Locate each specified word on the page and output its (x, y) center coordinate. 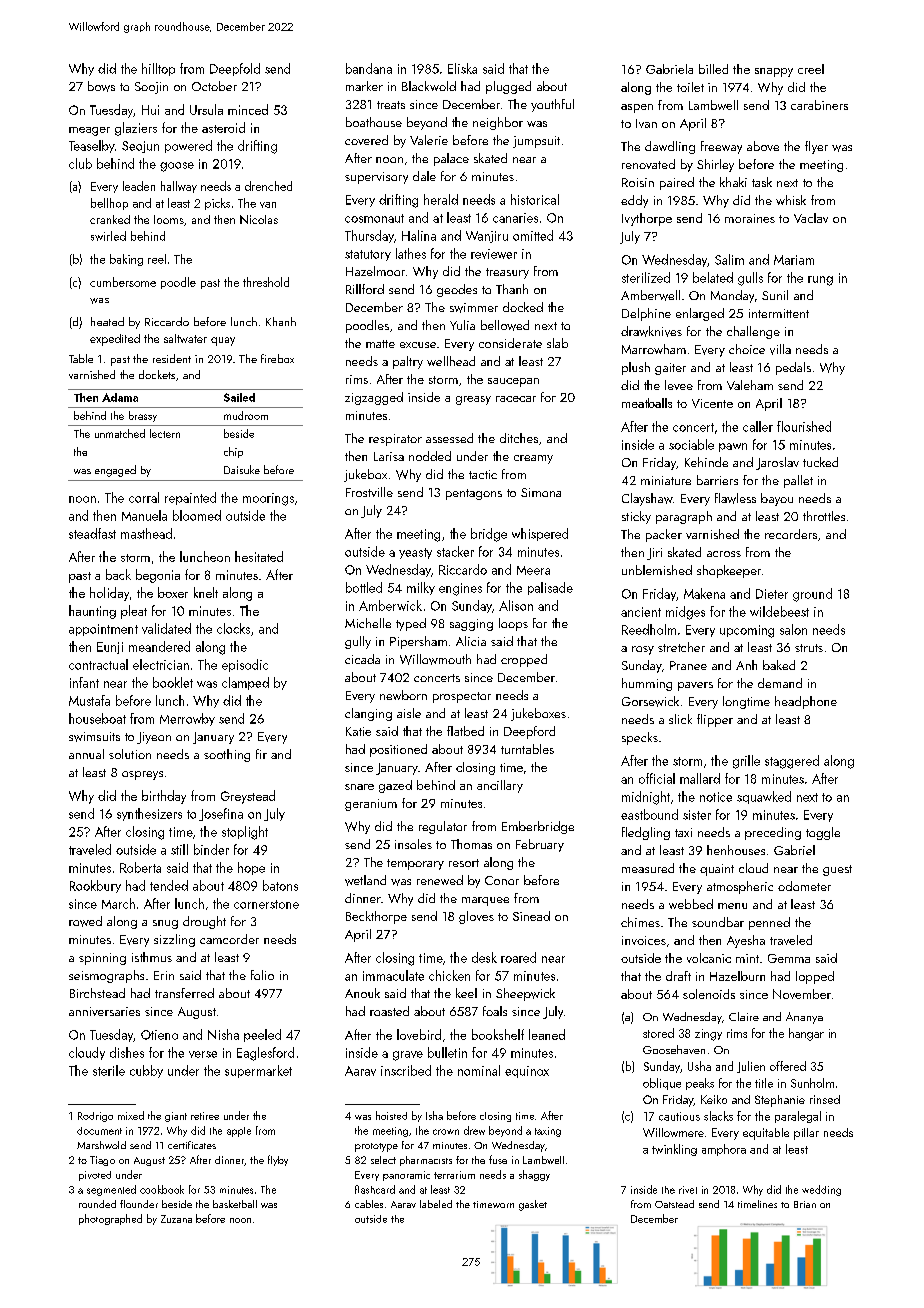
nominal (479, 1070)
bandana (369, 68)
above (763, 146)
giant (176, 1117)
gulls (750, 279)
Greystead (248, 797)
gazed (395, 786)
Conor (502, 880)
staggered (792, 762)
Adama (120, 397)
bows (101, 86)
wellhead (451, 361)
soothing (227, 755)
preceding (773, 833)
